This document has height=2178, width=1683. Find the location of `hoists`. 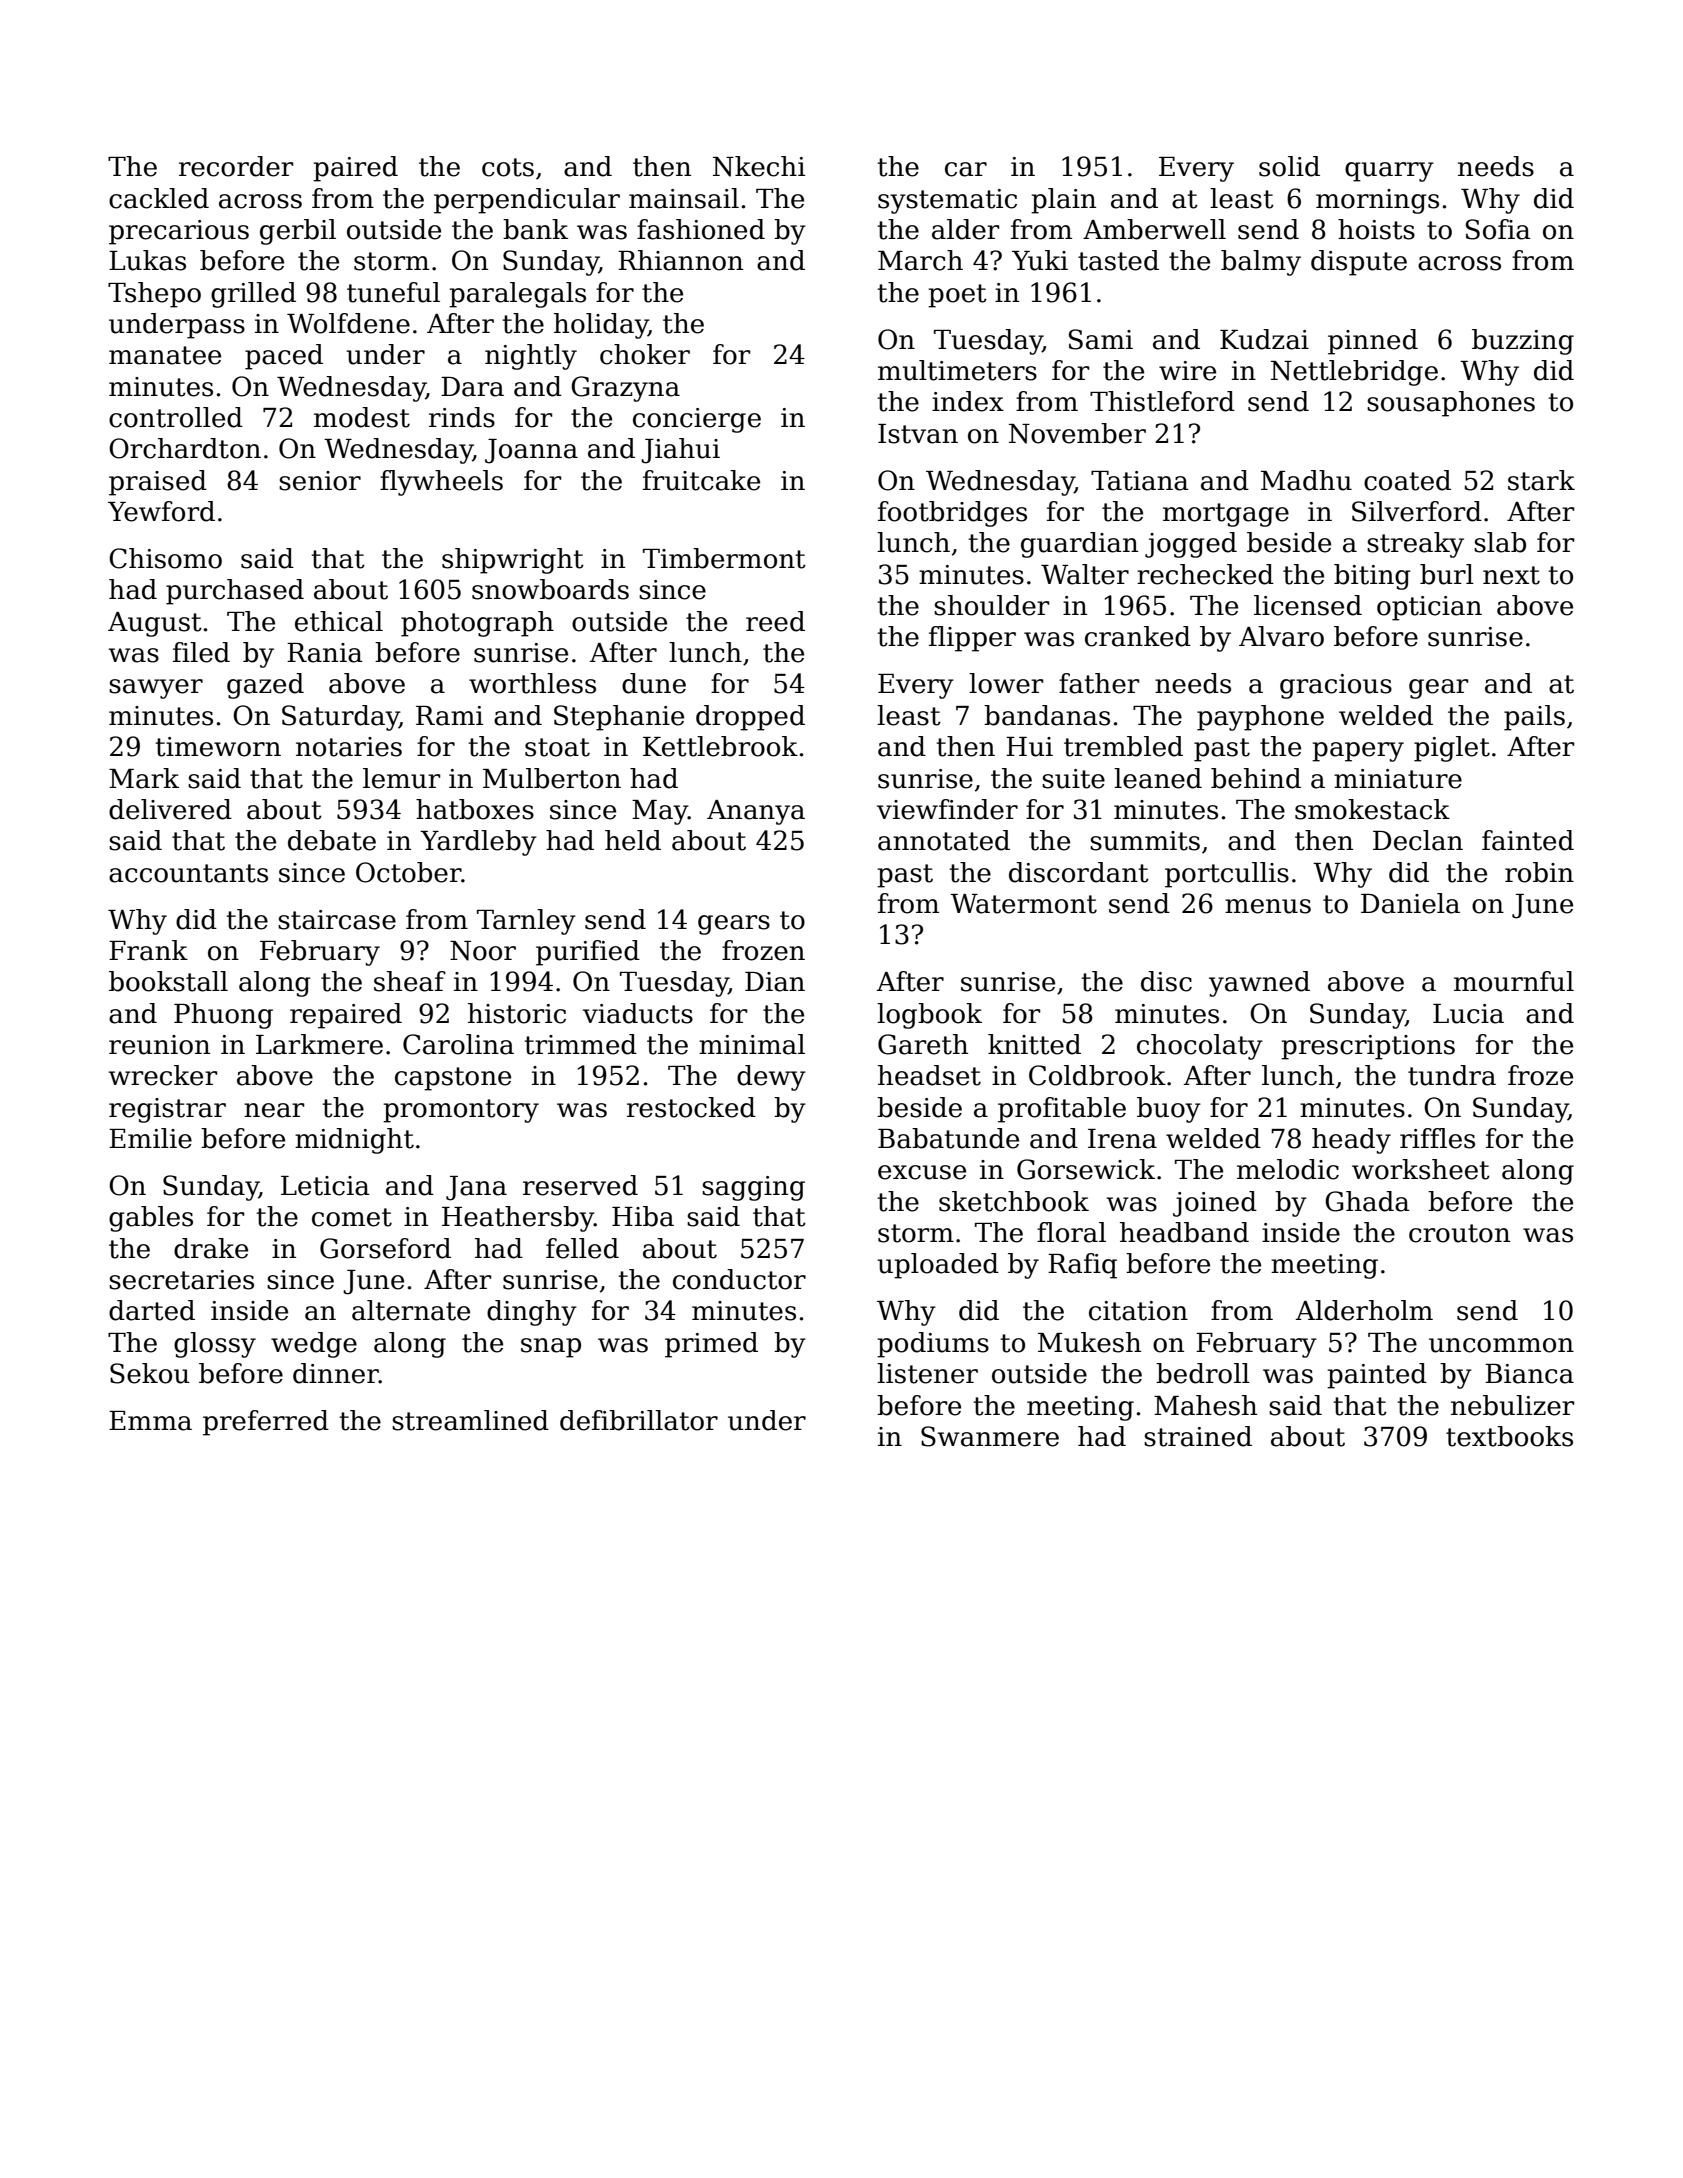

hoists is located at coordinates (1376, 229).
